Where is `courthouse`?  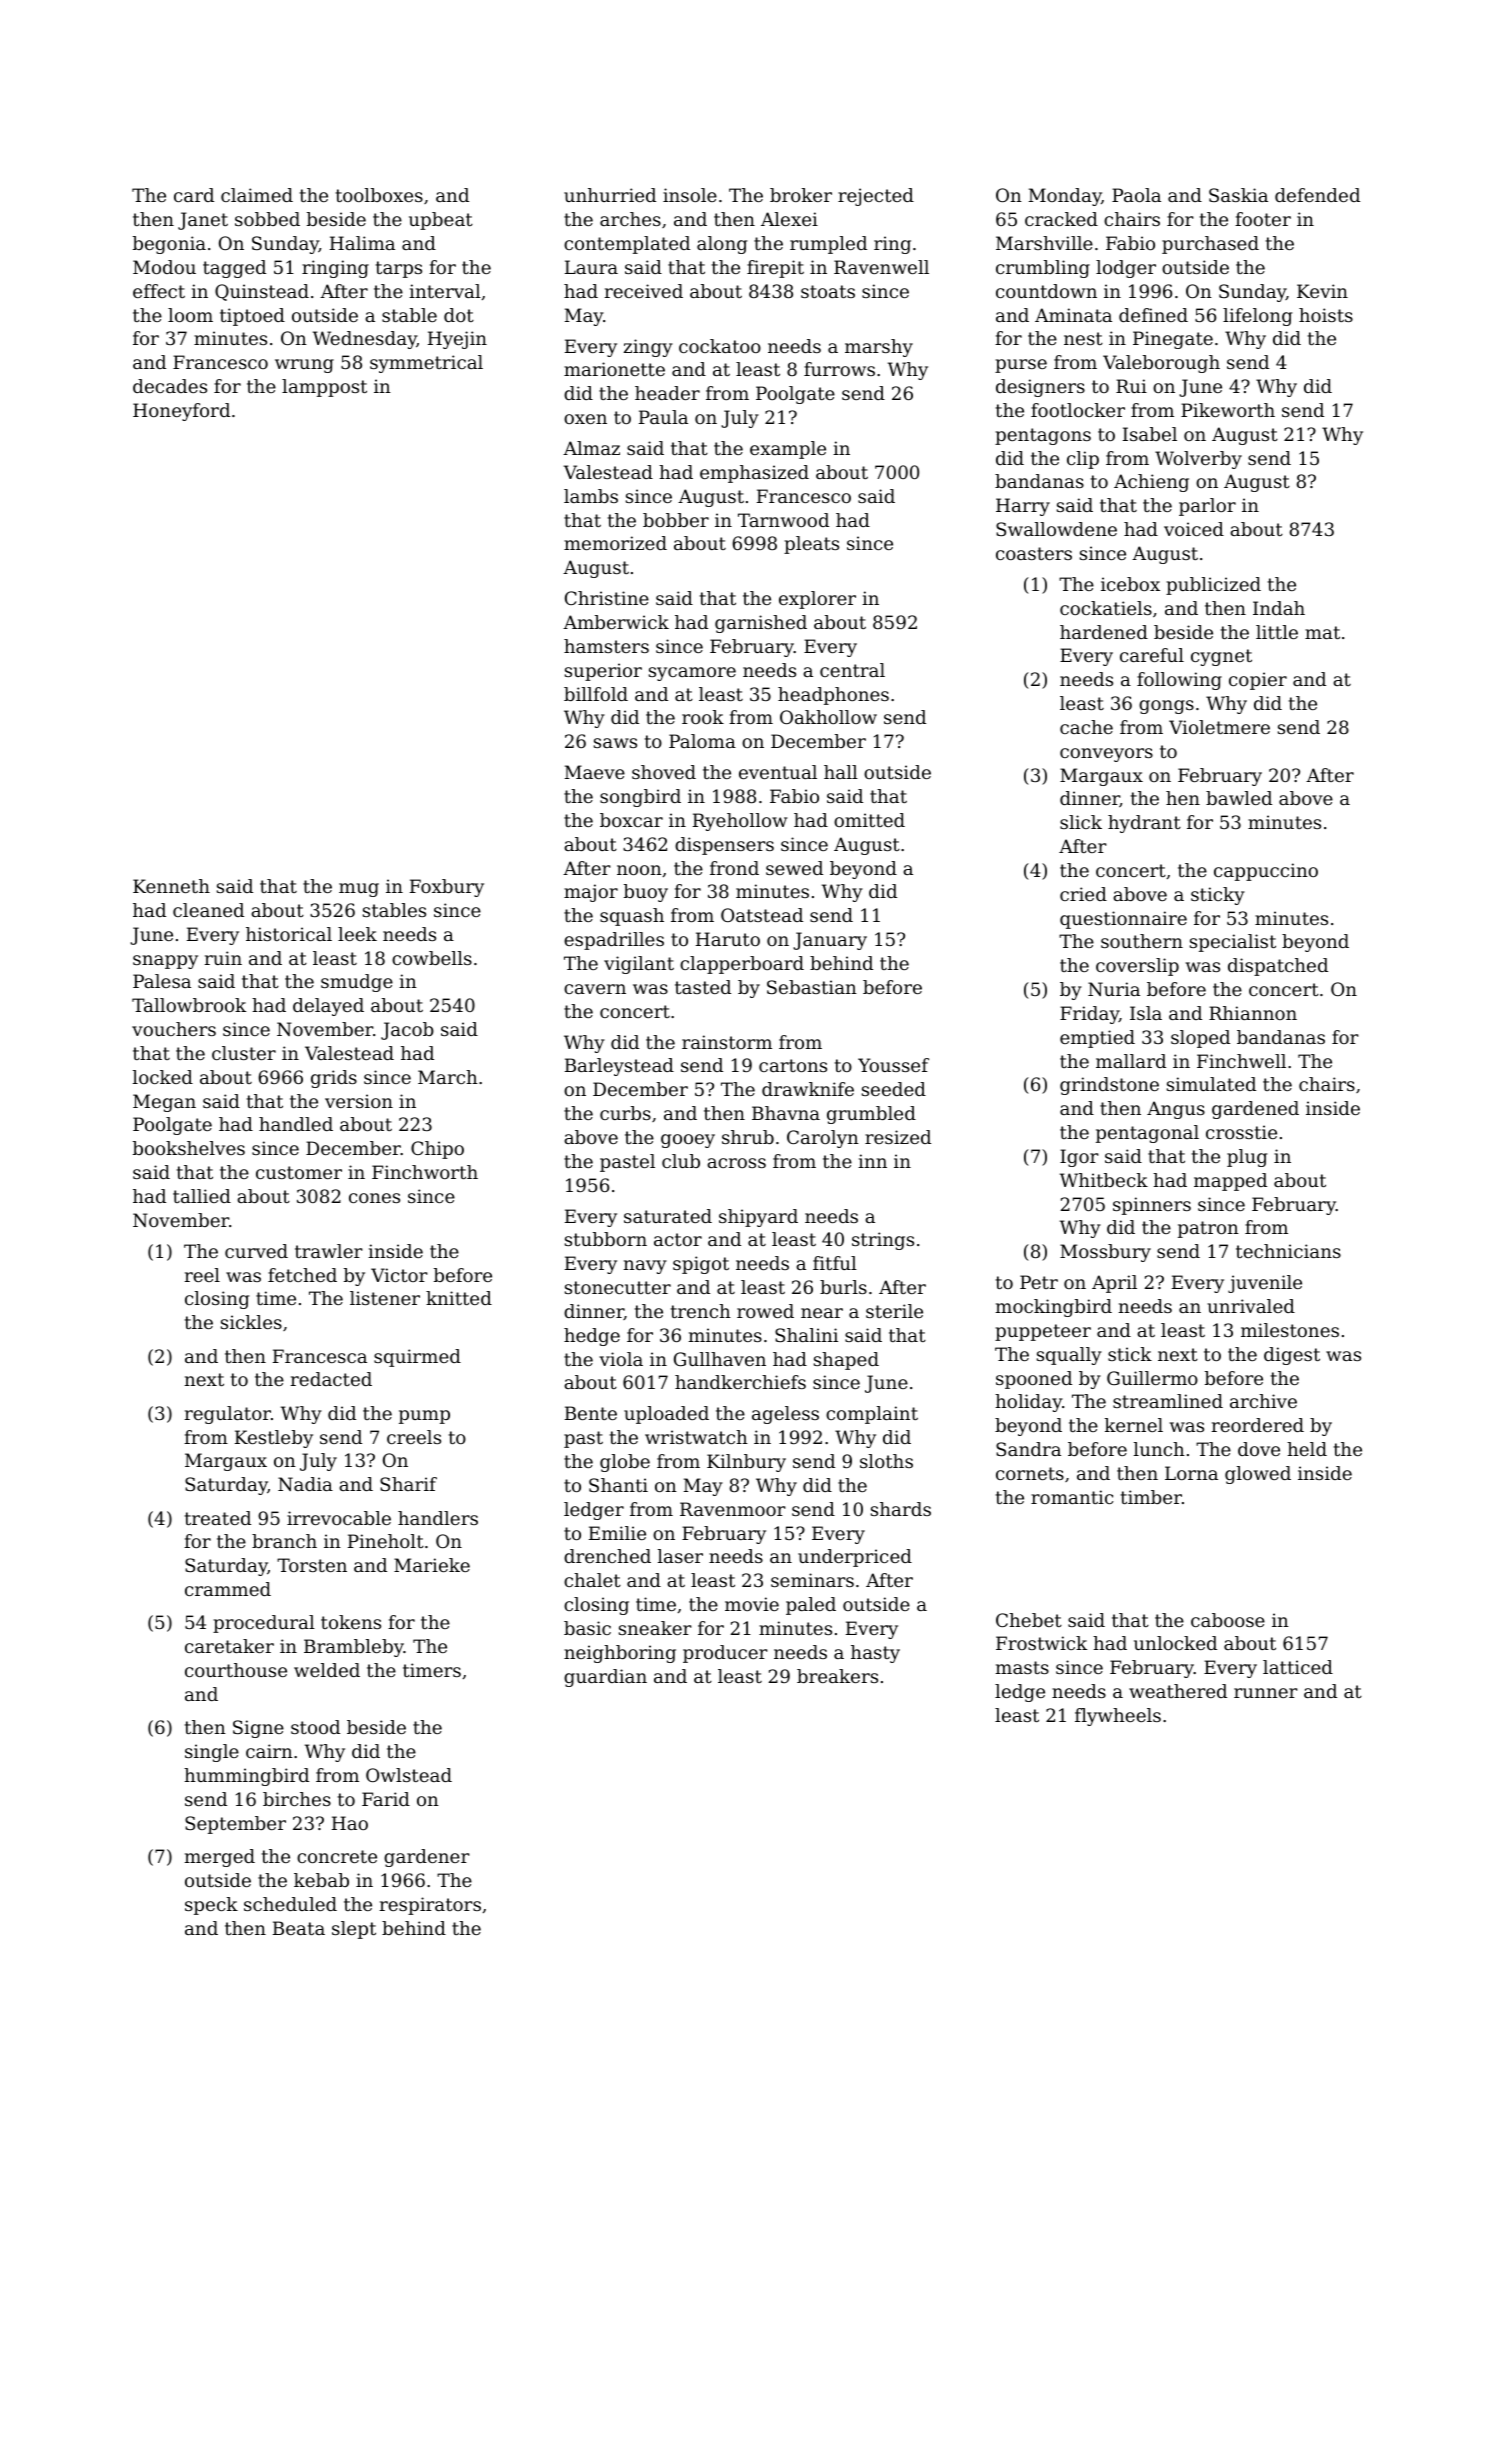 courthouse is located at coordinates (236, 1670).
